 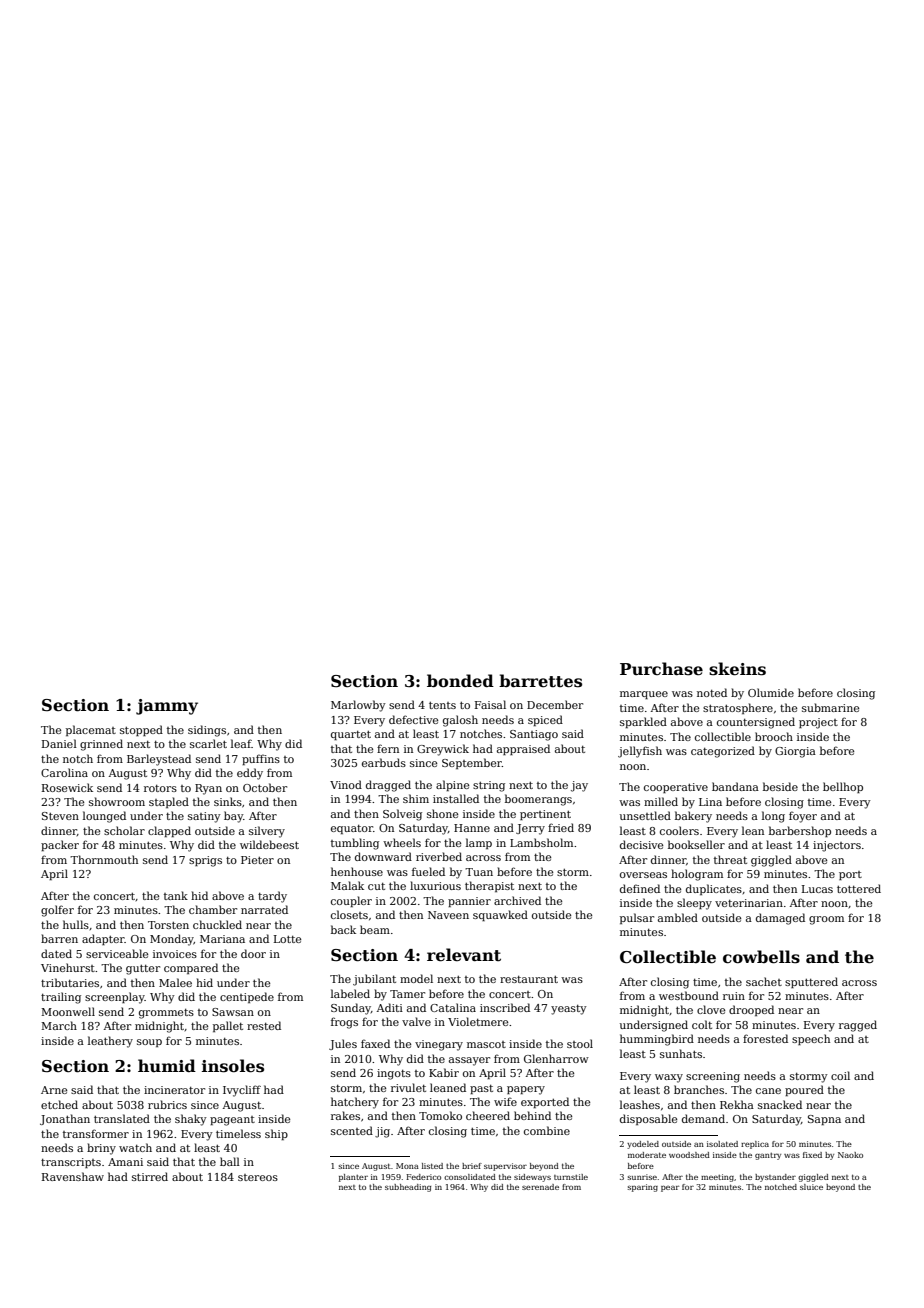 What do you see at coordinates (803, 817) in the document?
I see `foyer` at bounding box center [803, 817].
